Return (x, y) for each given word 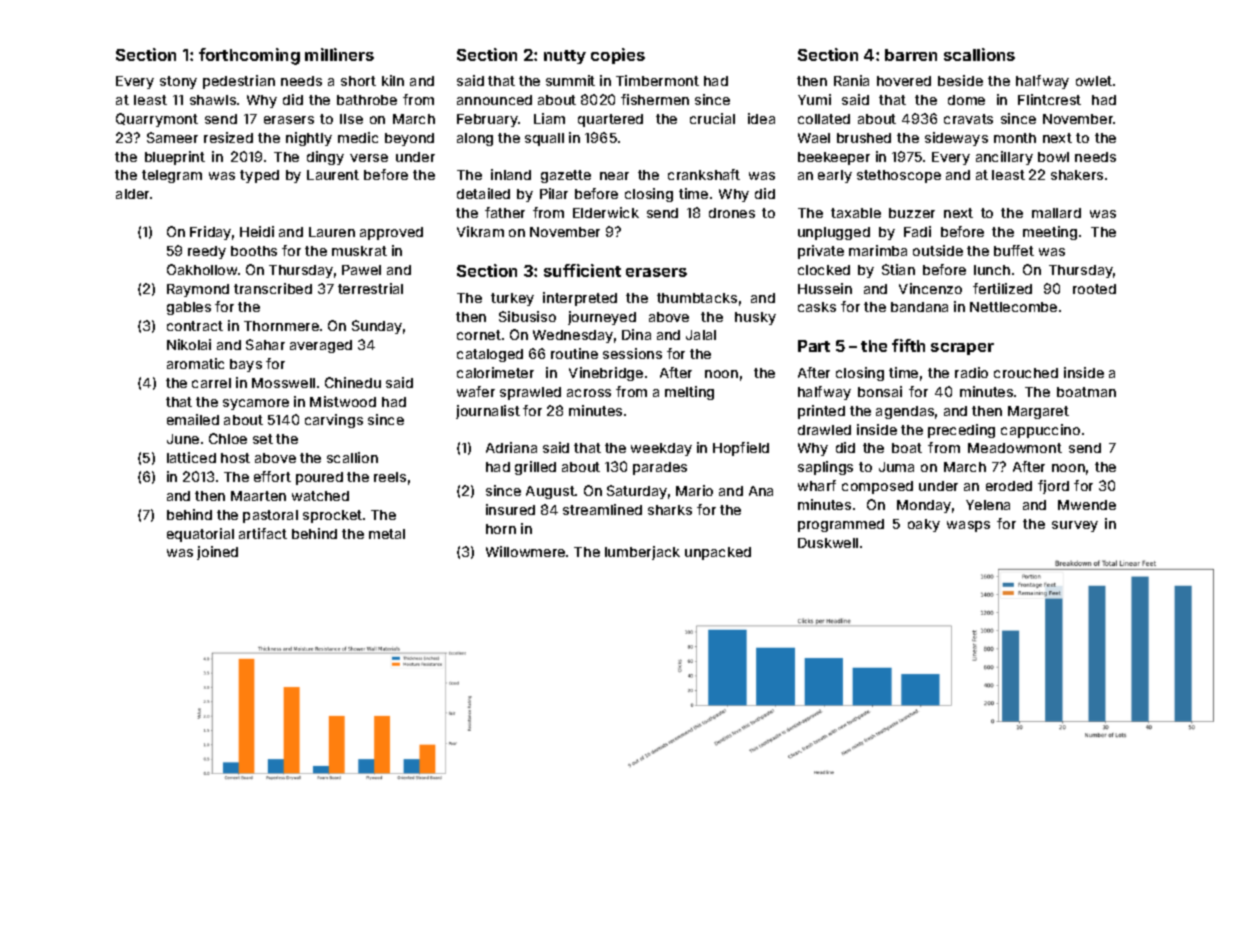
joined (217, 553)
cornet (479, 335)
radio (971, 372)
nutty (565, 57)
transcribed (273, 288)
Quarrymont (157, 120)
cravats (968, 119)
